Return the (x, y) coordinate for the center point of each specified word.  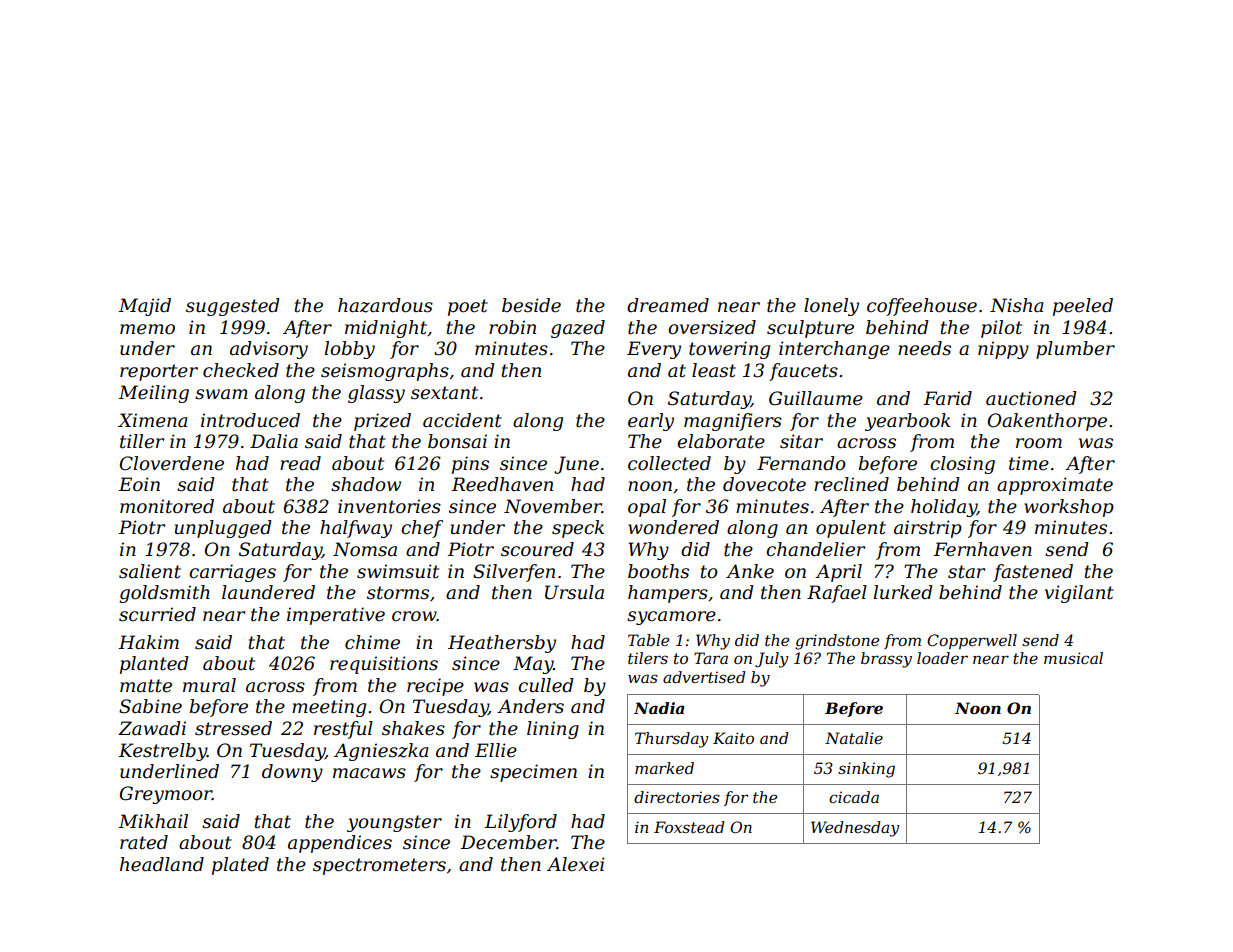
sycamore (671, 618)
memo (147, 329)
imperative (336, 616)
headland (162, 864)
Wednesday (855, 829)
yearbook (908, 422)
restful (343, 730)
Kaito (733, 738)
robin (512, 327)
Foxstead (689, 827)
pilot (1001, 329)
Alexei (576, 864)
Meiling (153, 394)
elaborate (721, 441)
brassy (886, 660)
